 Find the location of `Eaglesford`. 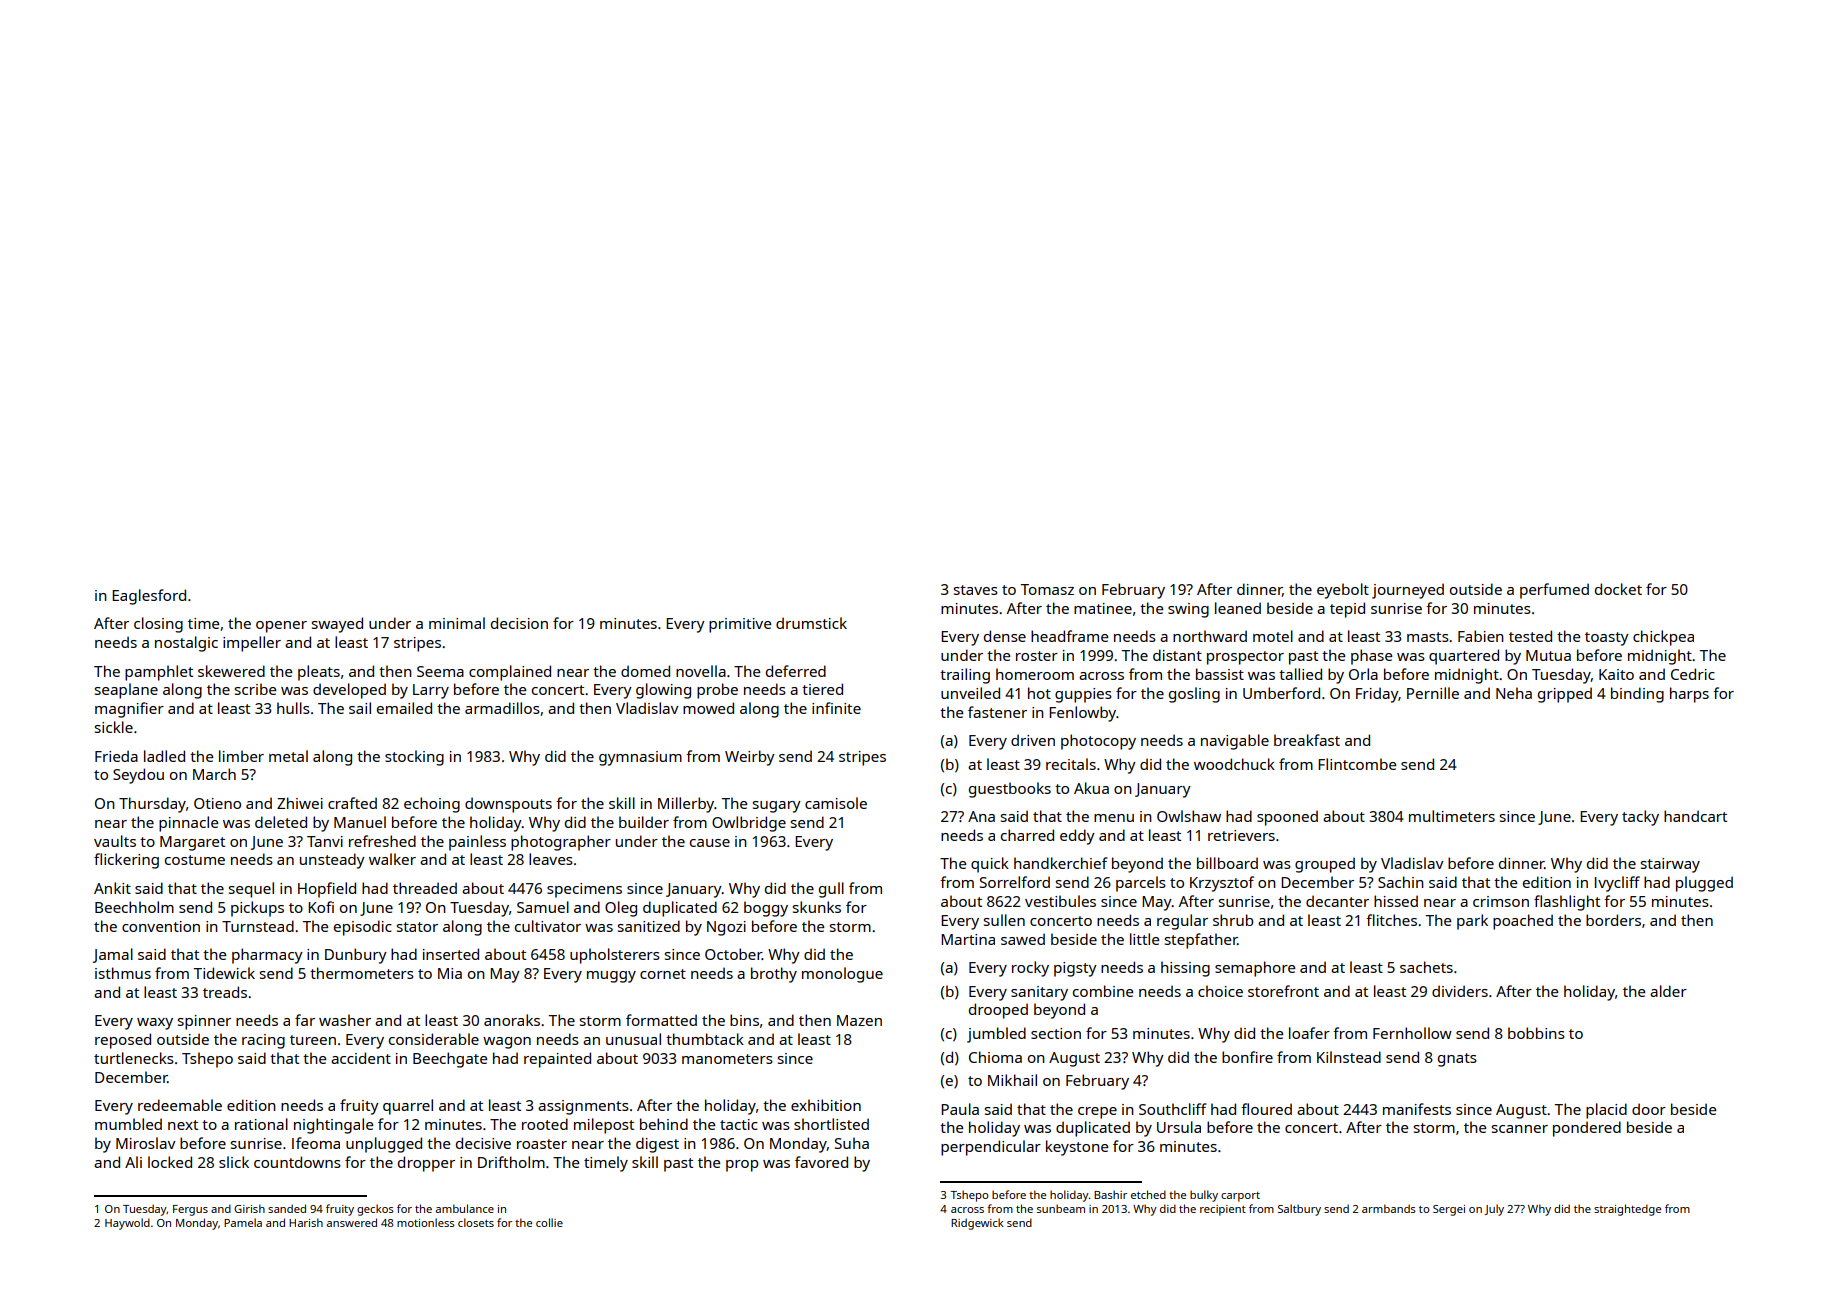

Eaglesford is located at coordinates (149, 597).
